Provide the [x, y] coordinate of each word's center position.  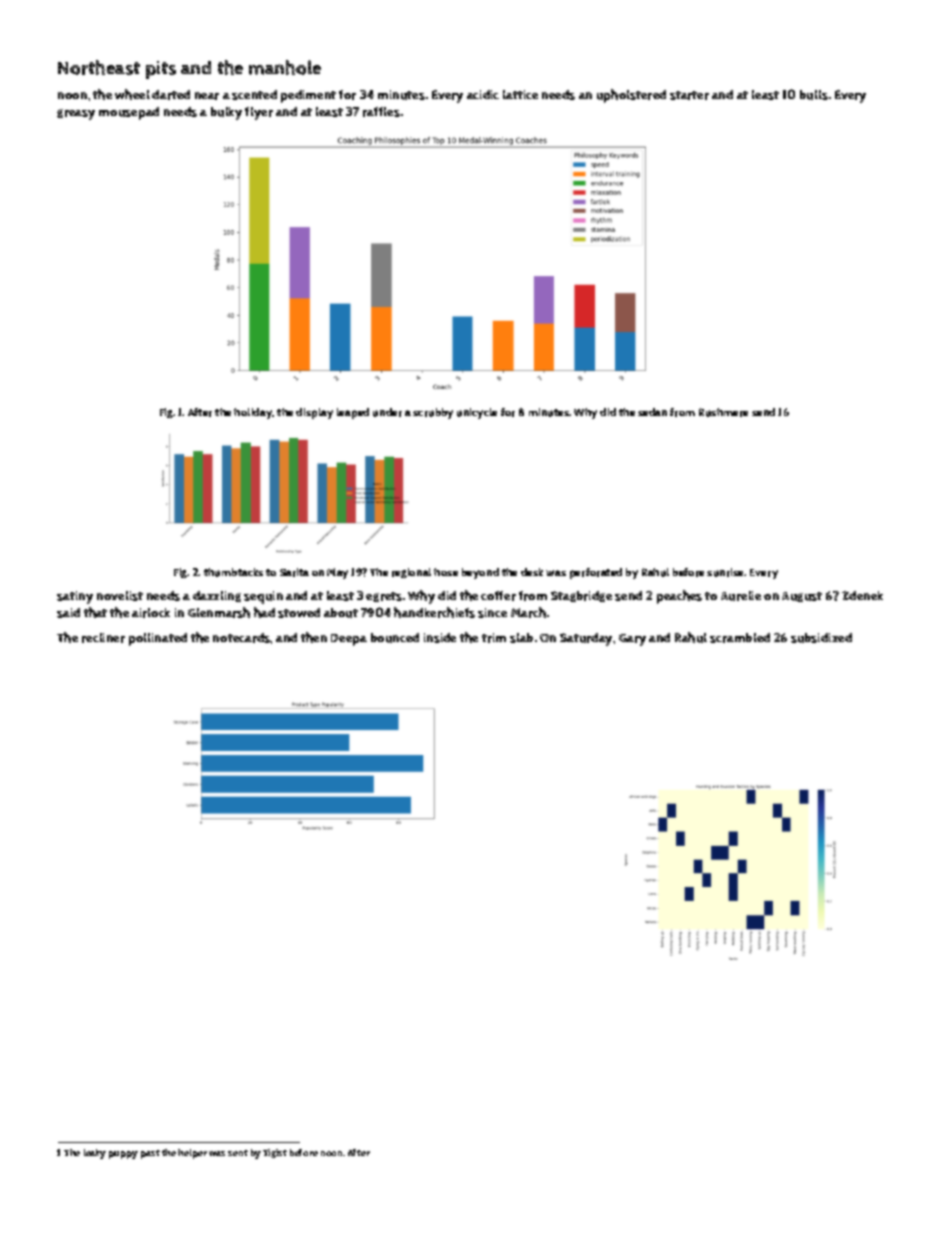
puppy [123, 1155]
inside [440, 638]
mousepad [129, 113]
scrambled [740, 638]
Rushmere [723, 412]
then [314, 637]
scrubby [433, 413]
